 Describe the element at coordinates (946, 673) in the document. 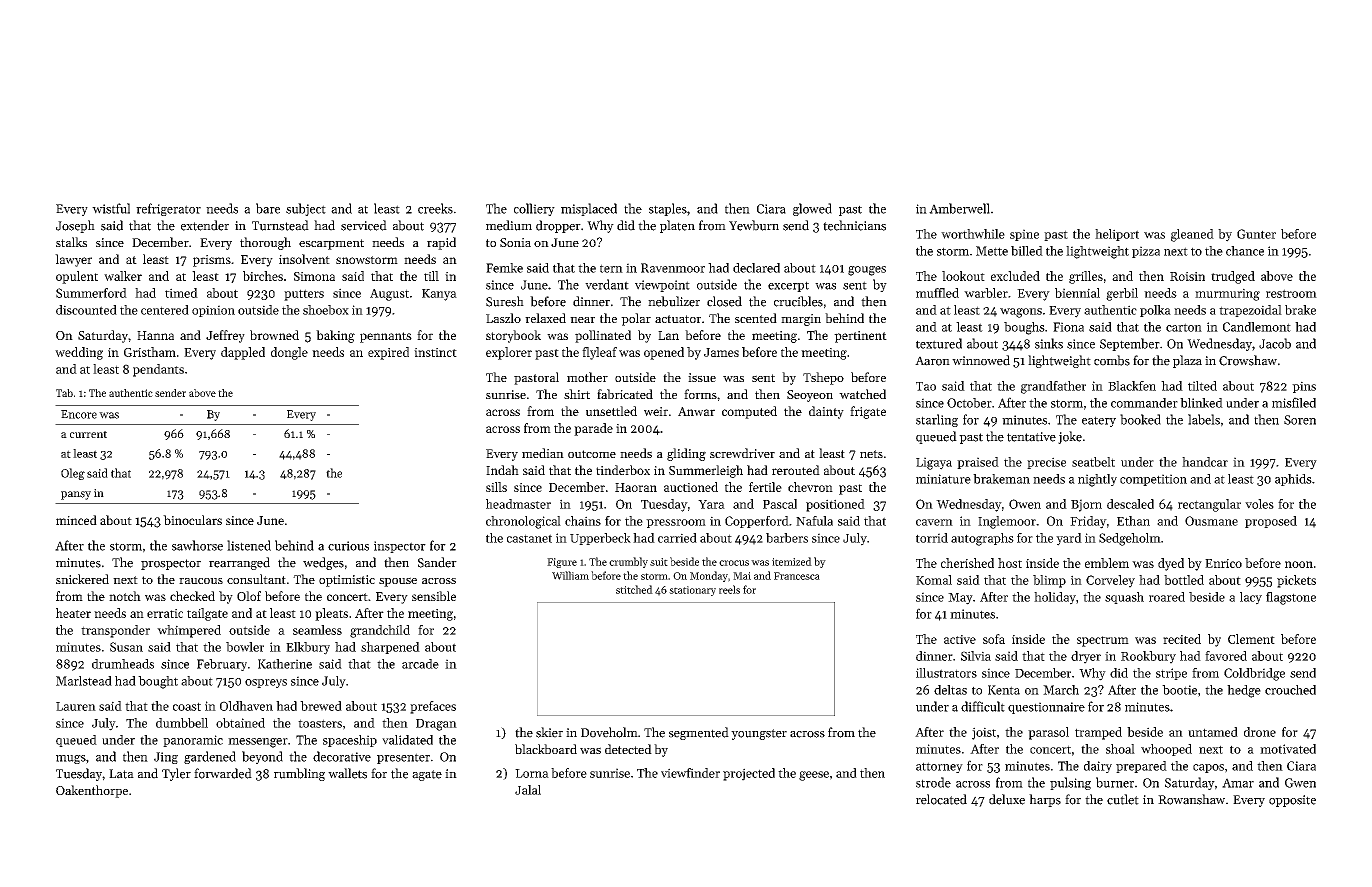

I see `illustrators` at that location.
